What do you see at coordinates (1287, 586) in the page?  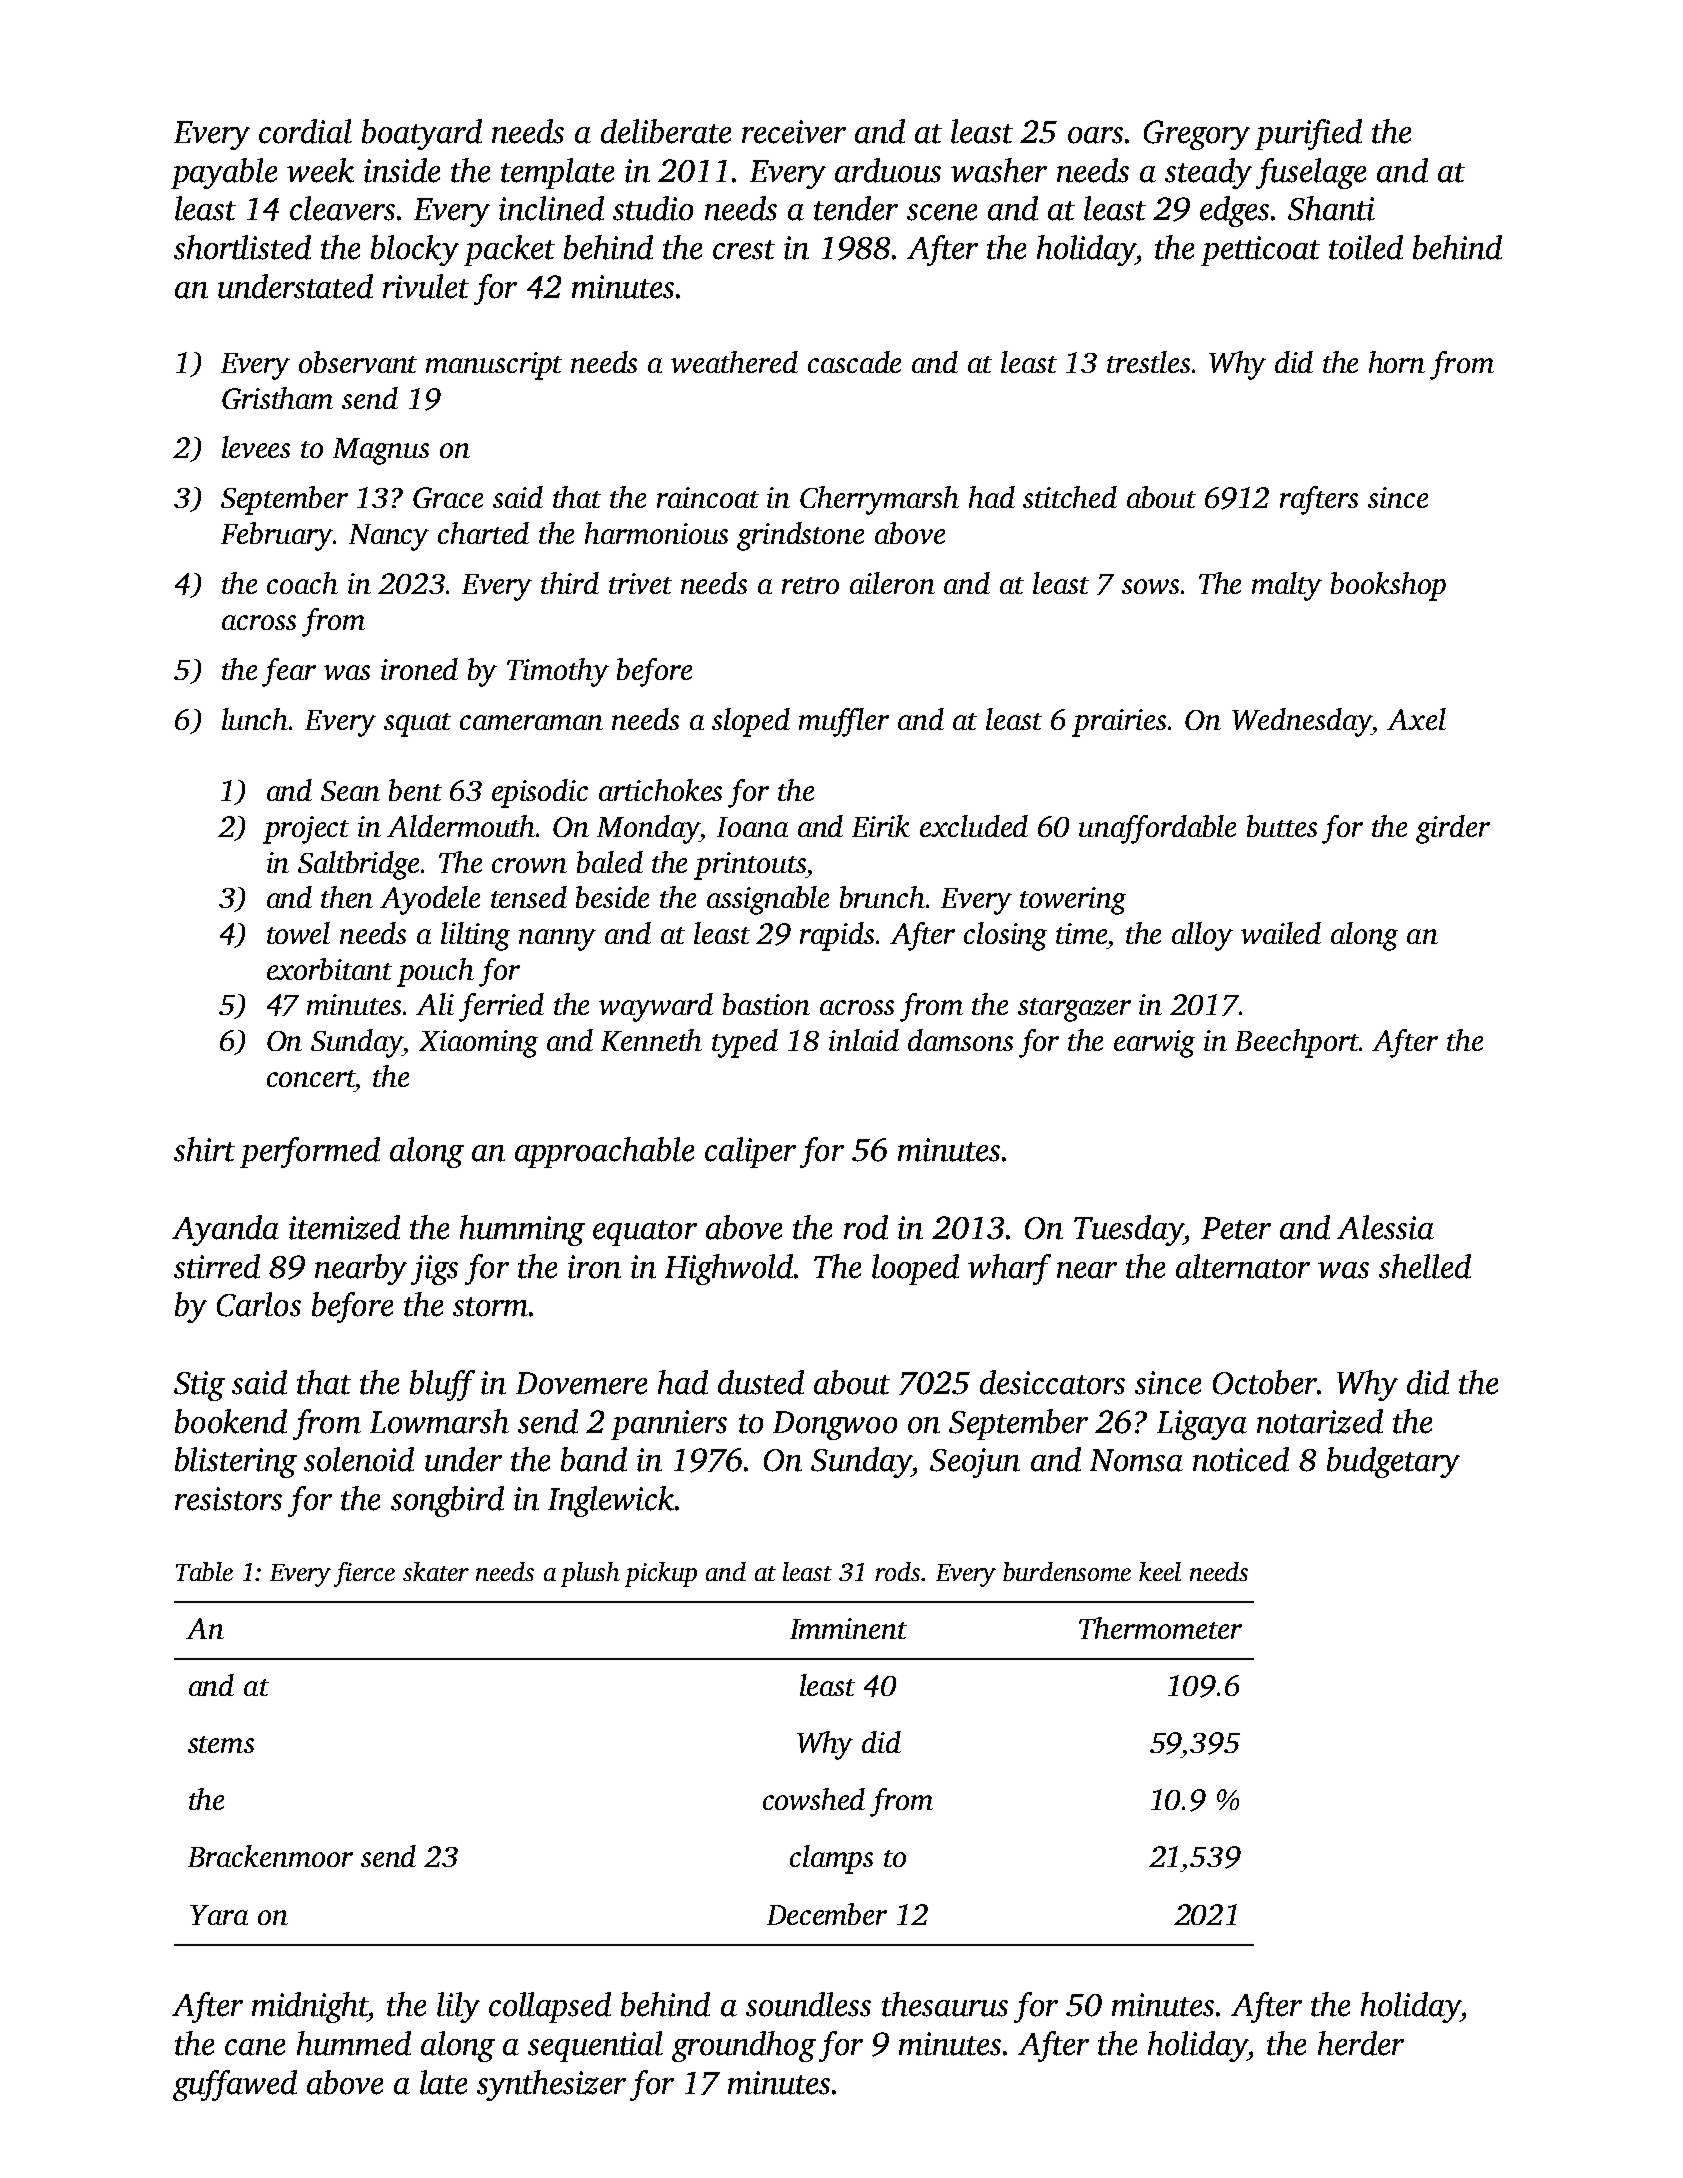 I see `malty` at bounding box center [1287, 586].
